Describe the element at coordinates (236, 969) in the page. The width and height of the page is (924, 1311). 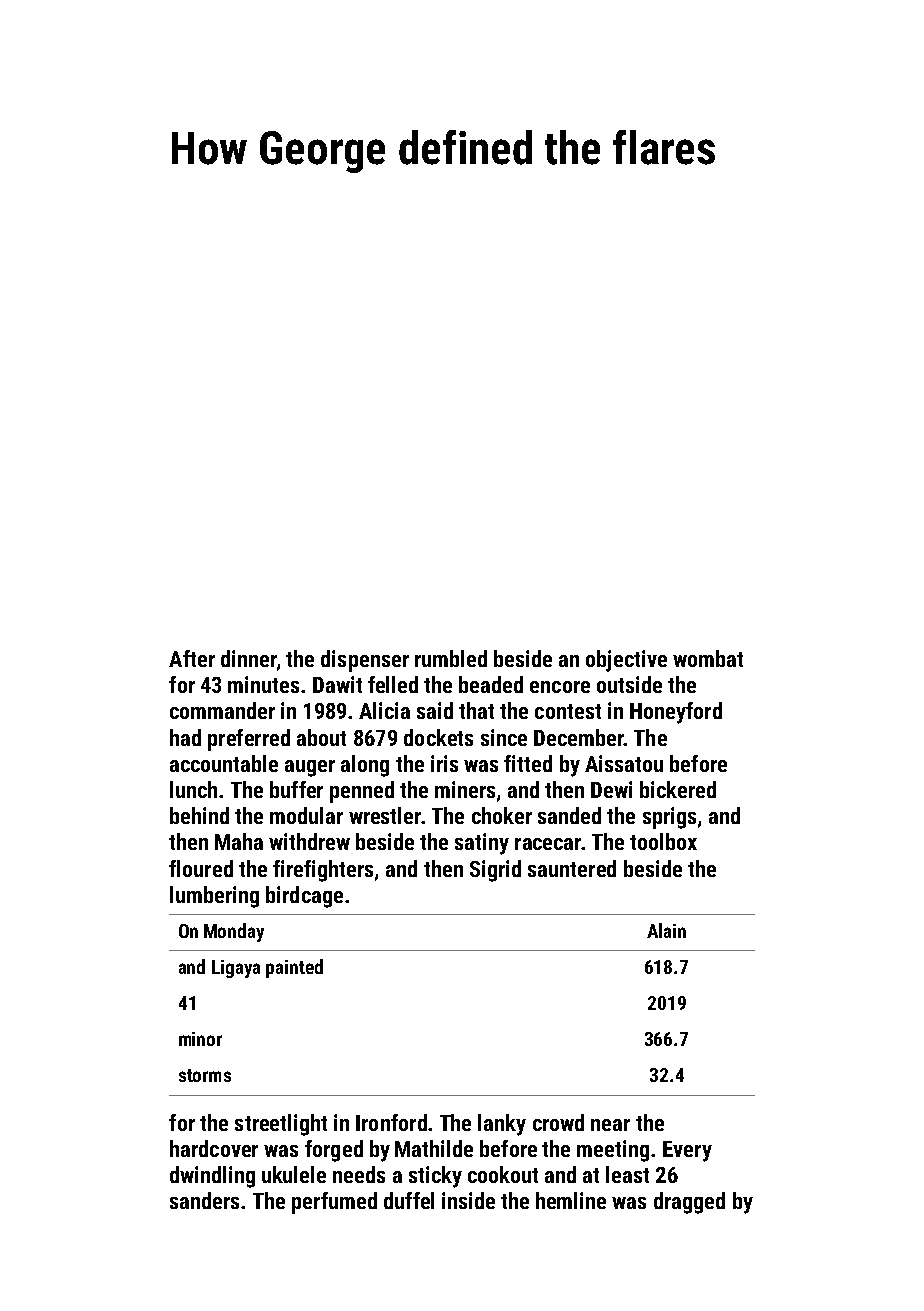
I see `Ligaya` at that location.
